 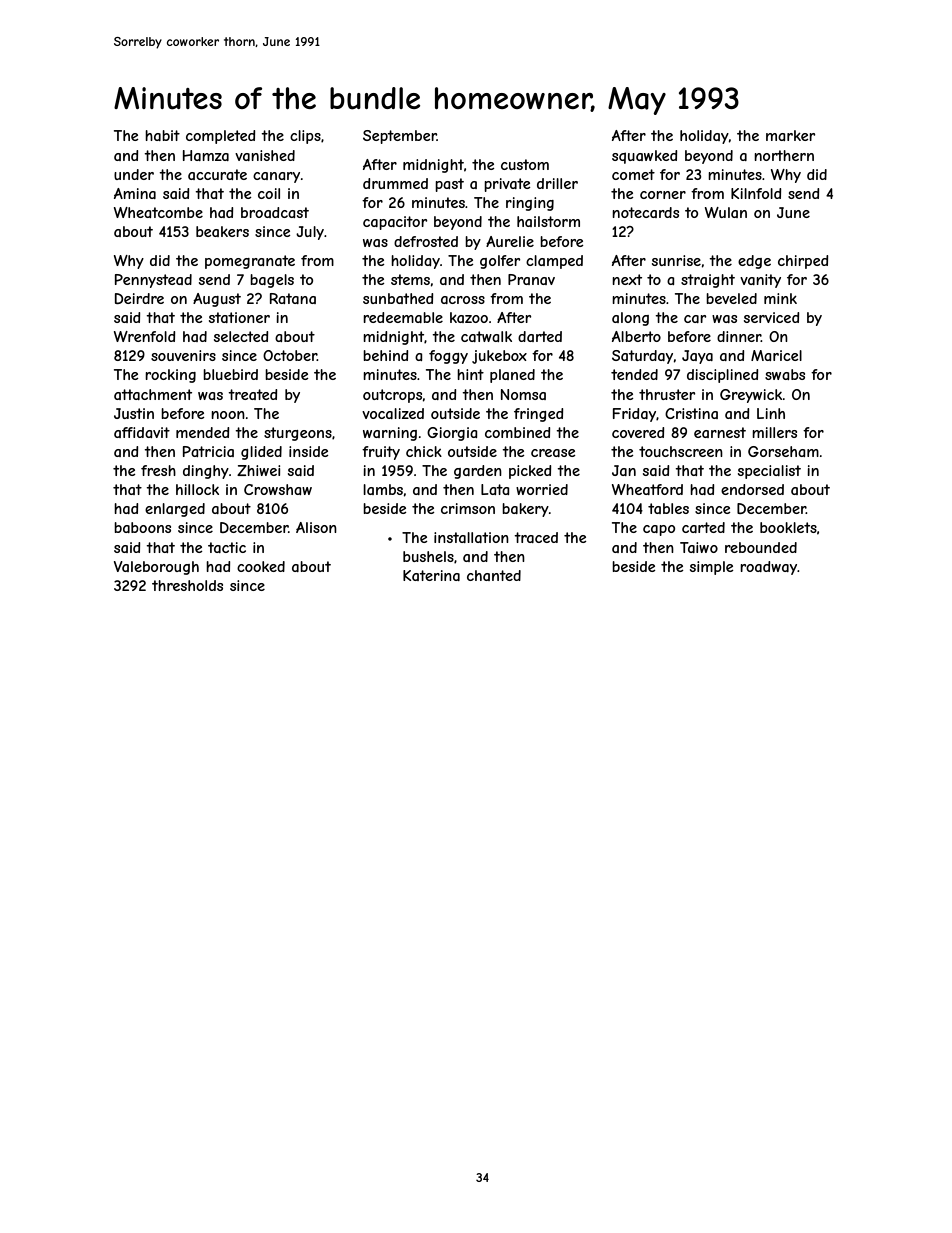 I want to click on chirped, so click(x=803, y=262).
